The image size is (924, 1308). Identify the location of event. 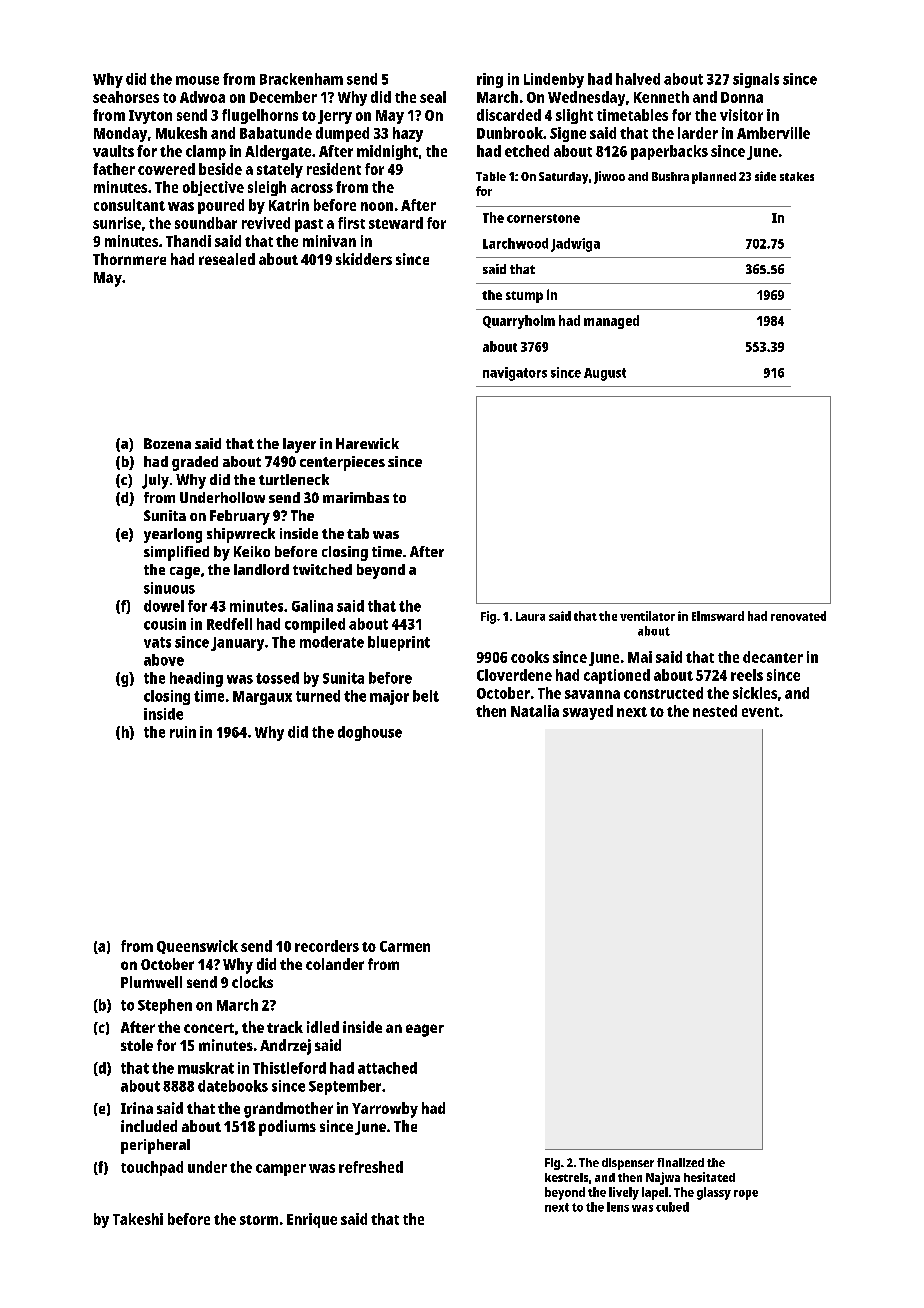
(760, 712).
